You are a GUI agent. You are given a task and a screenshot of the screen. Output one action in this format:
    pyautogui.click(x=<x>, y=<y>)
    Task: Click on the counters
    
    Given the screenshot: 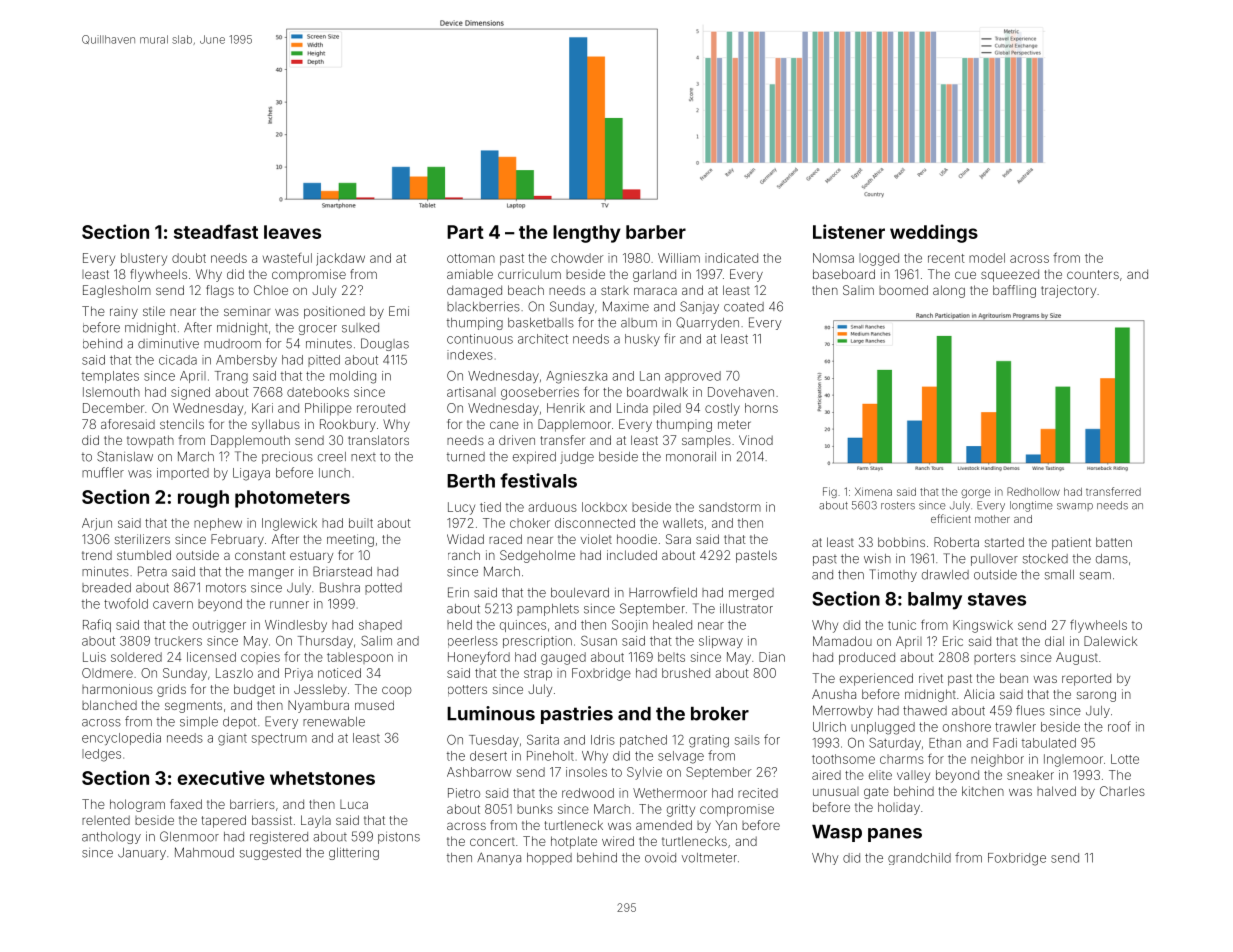 What is the action you would take?
    pyautogui.click(x=1093, y=274)
